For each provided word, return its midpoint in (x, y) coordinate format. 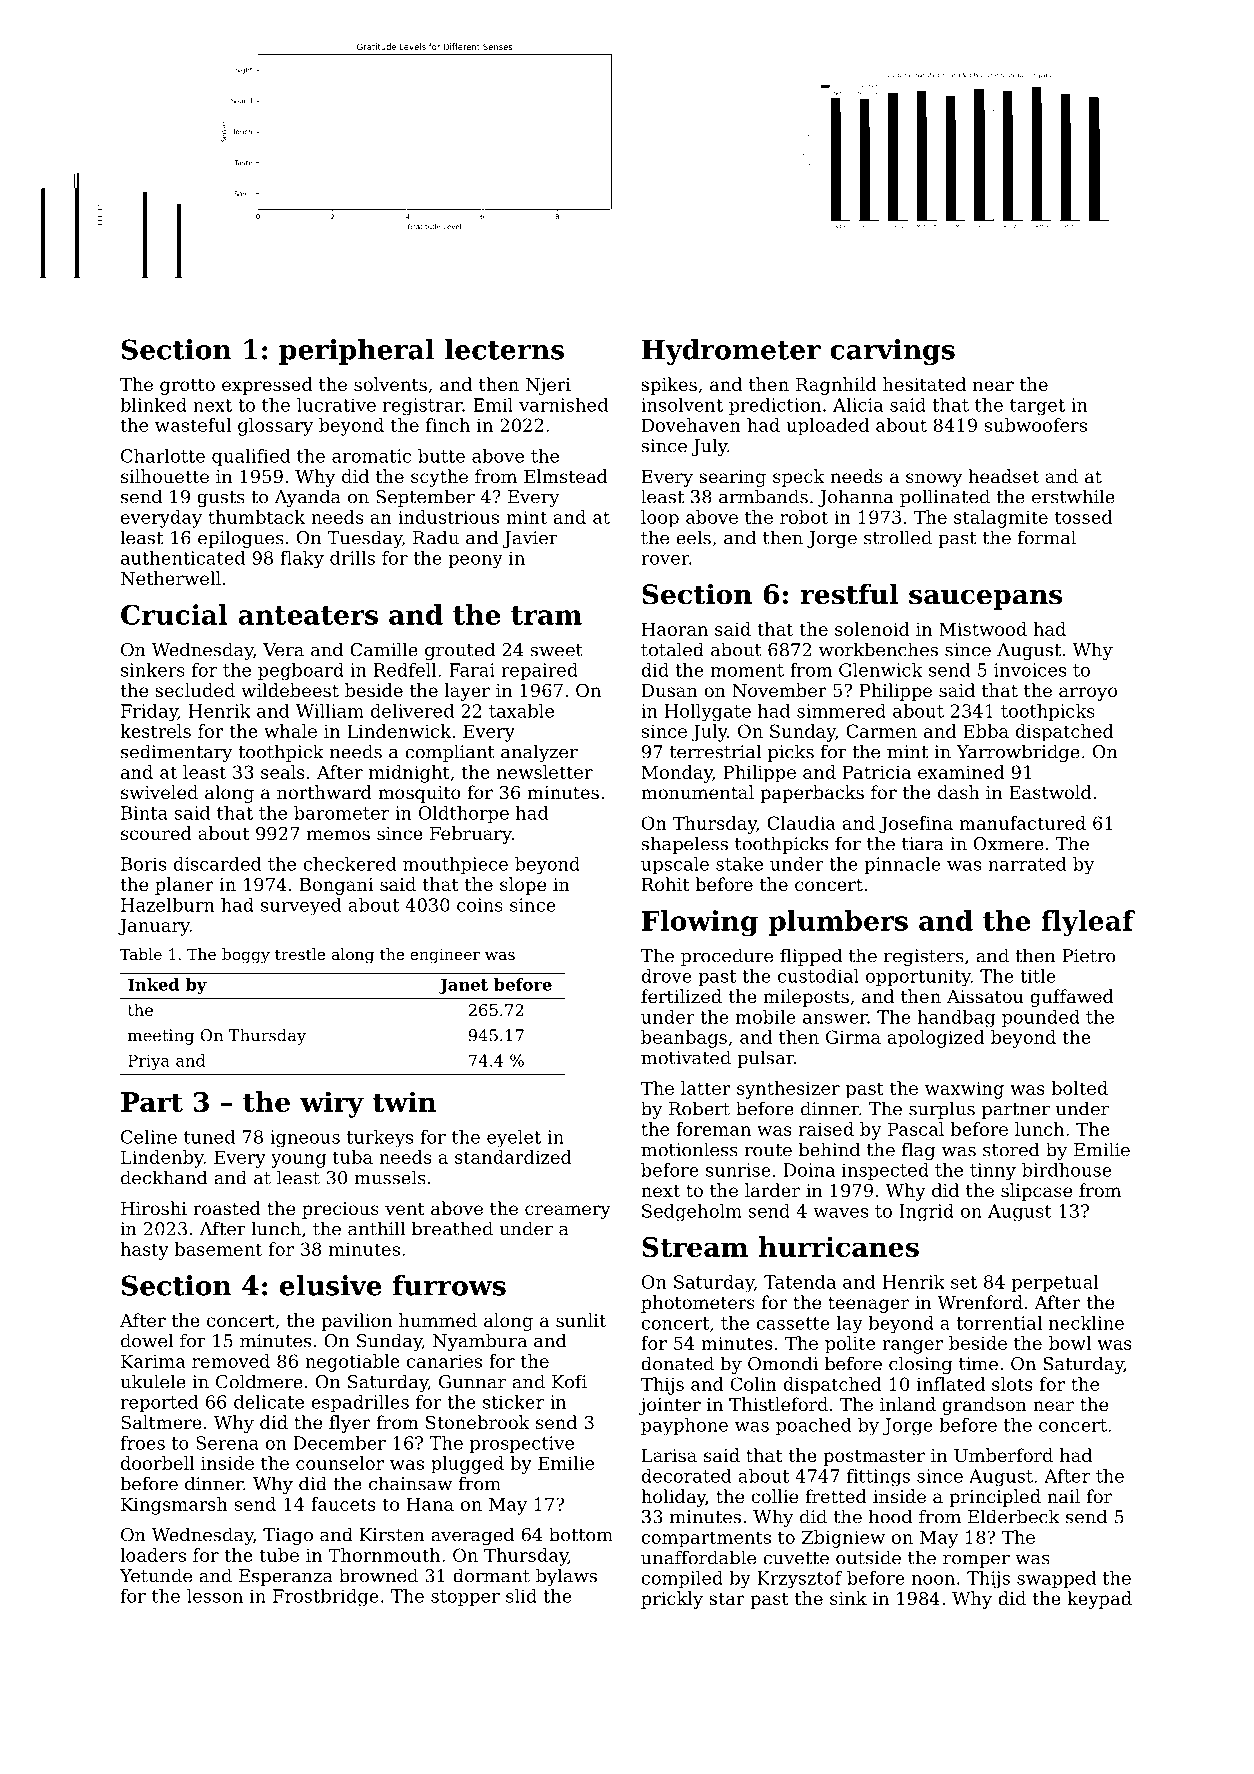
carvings (892, 352)
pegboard (301, 672)
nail (1063, 1496)
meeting (161, 1037)
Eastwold (1050, 792)
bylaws (566, 1577)
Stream (695, 1247)
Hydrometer (731, 352)
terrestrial (715, 751)
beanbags (684, 1039)
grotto (187, 387)
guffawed (1072, 998)
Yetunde (156, 1575)
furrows (449, 1285)
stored (1011, 1149)
